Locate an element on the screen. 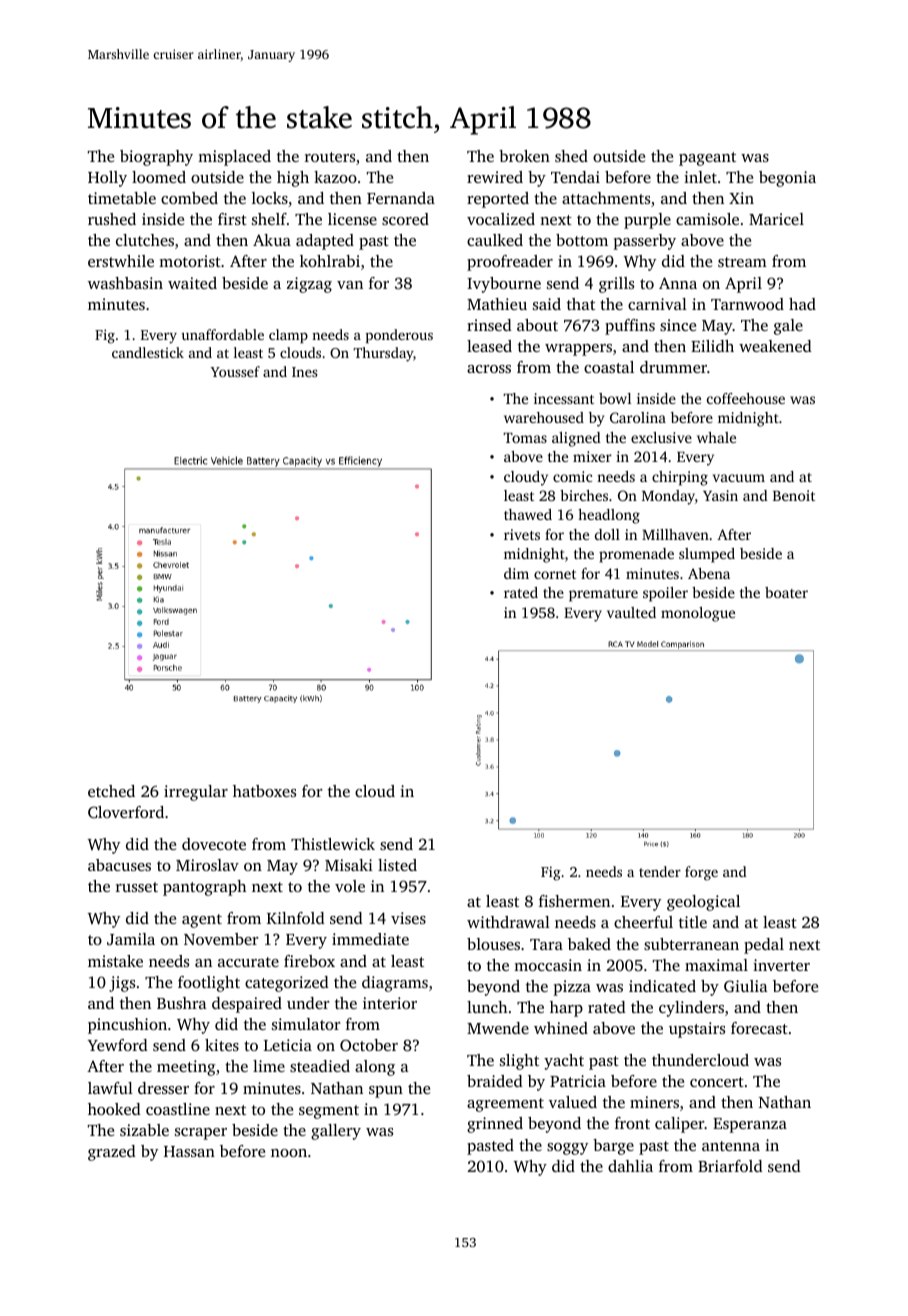  Tomas is located at coordinates (525, 438).
